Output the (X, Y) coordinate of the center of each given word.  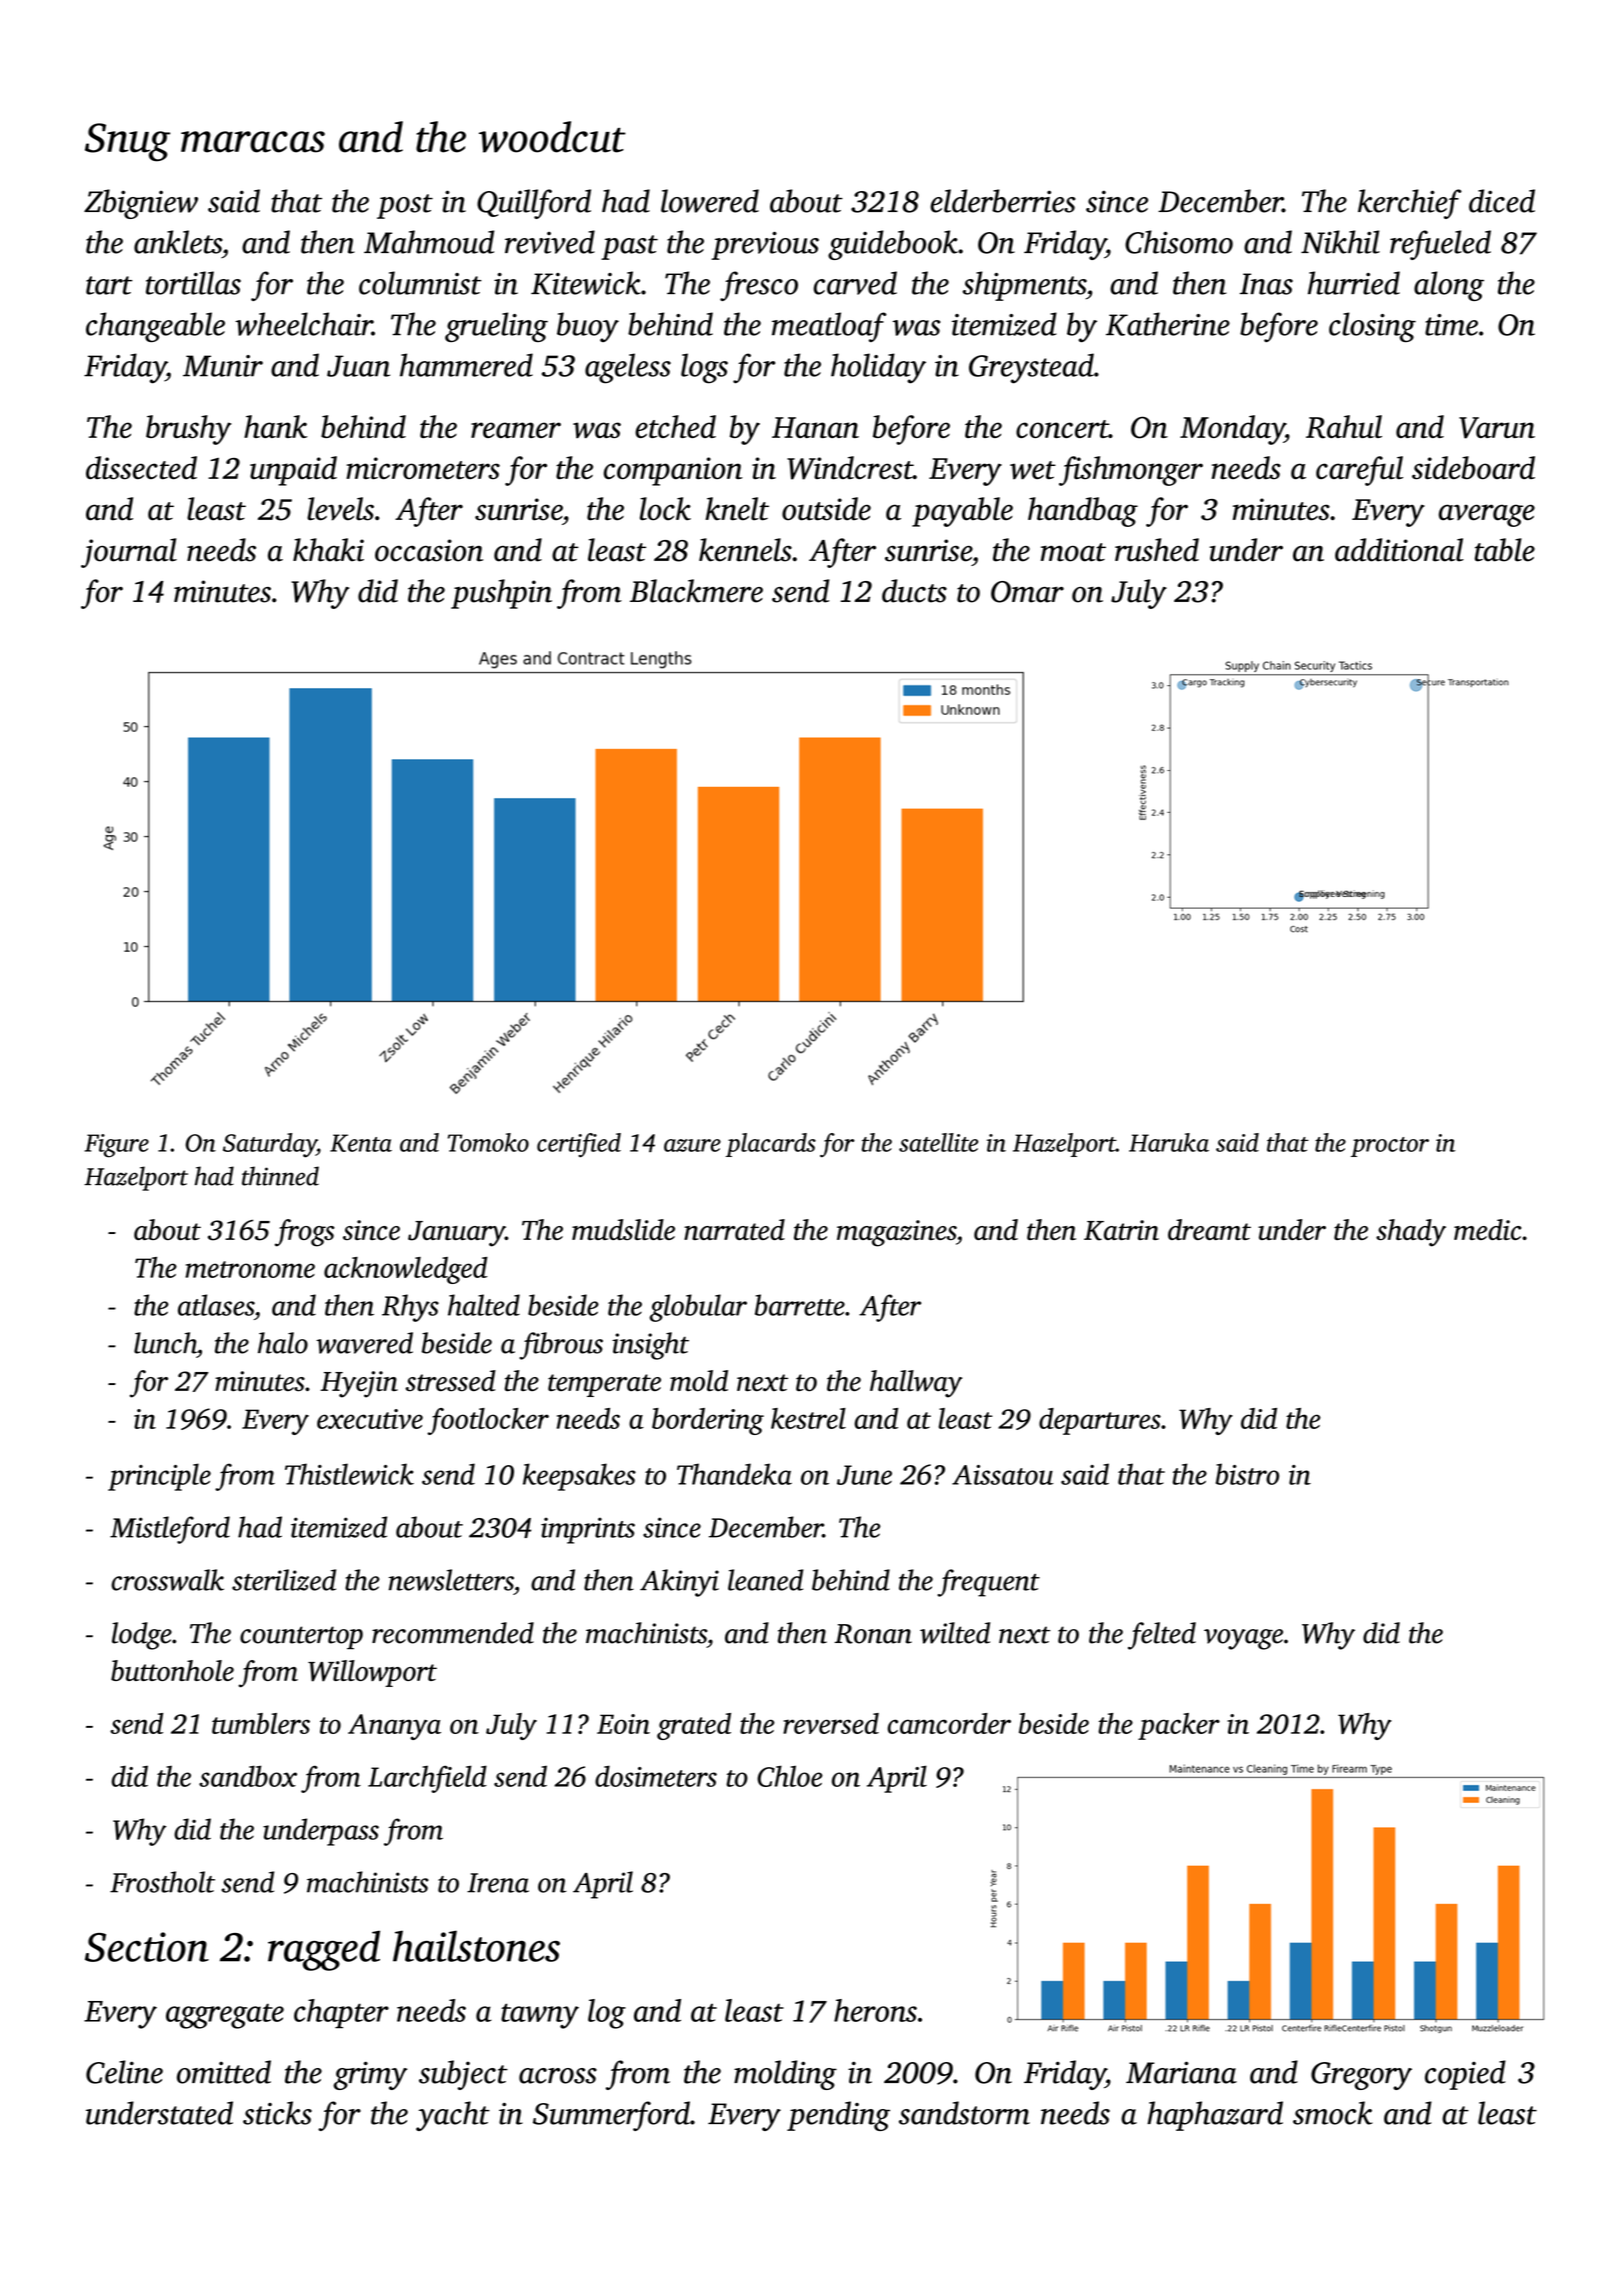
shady (1411, 1233)
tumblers (261, 1723)
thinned (280, 1176)
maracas (253, 142)
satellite (938, 1142)
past (629, 247)
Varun (1497, 428)
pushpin (501, 594)
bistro (1247, 1474)
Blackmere (696, 591)
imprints (588, 1530)
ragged (324, 1950)
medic (1487, 1229)
